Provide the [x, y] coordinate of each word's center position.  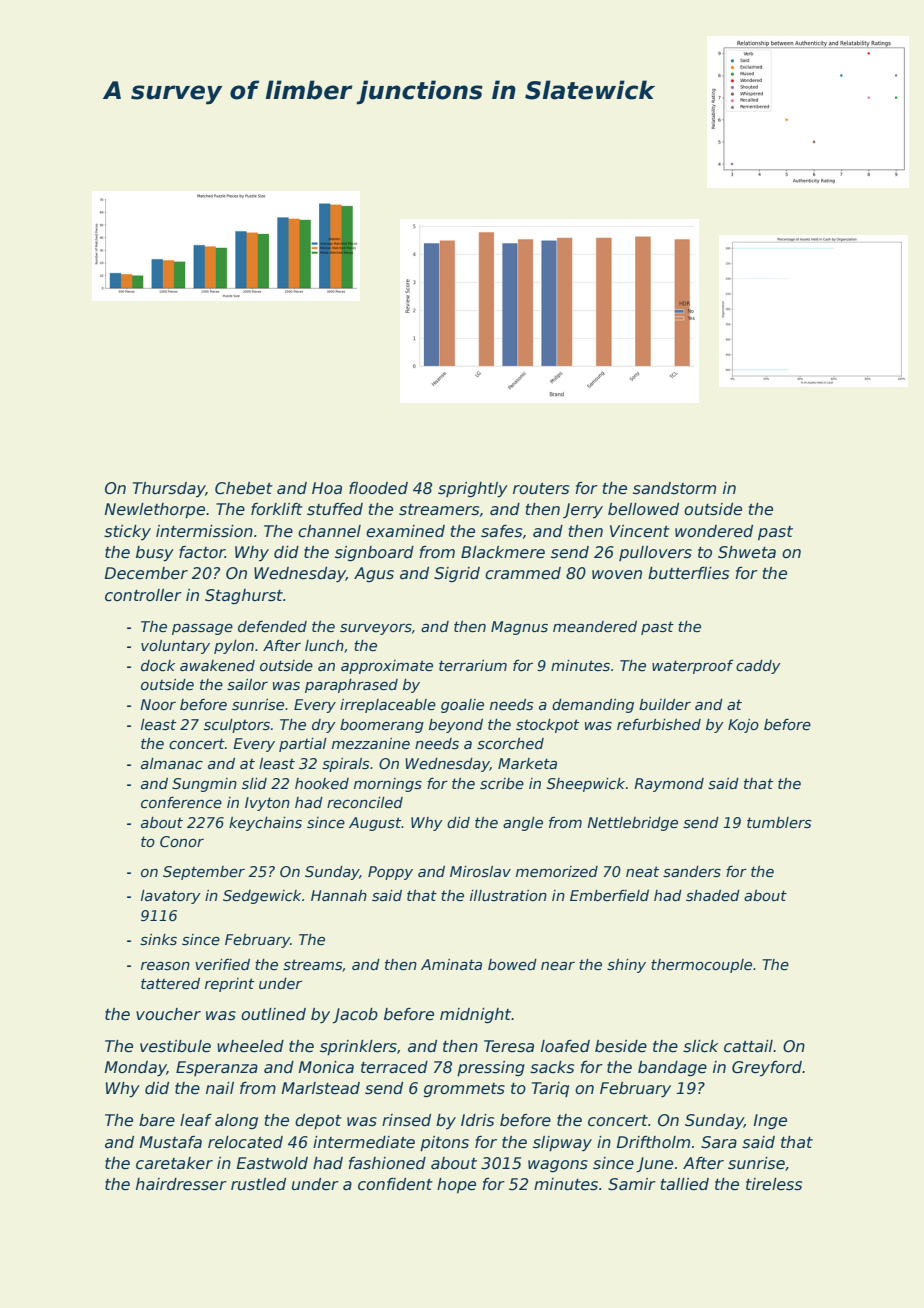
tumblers [779, 822]
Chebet [244, 488]
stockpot [547, 726]
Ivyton [267, 804]
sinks [158, 939]
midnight [476, 1015]
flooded [378, 488]
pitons [444, 1143]
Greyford [767, 1068]
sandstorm [674, 488]
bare [157, 1120]
